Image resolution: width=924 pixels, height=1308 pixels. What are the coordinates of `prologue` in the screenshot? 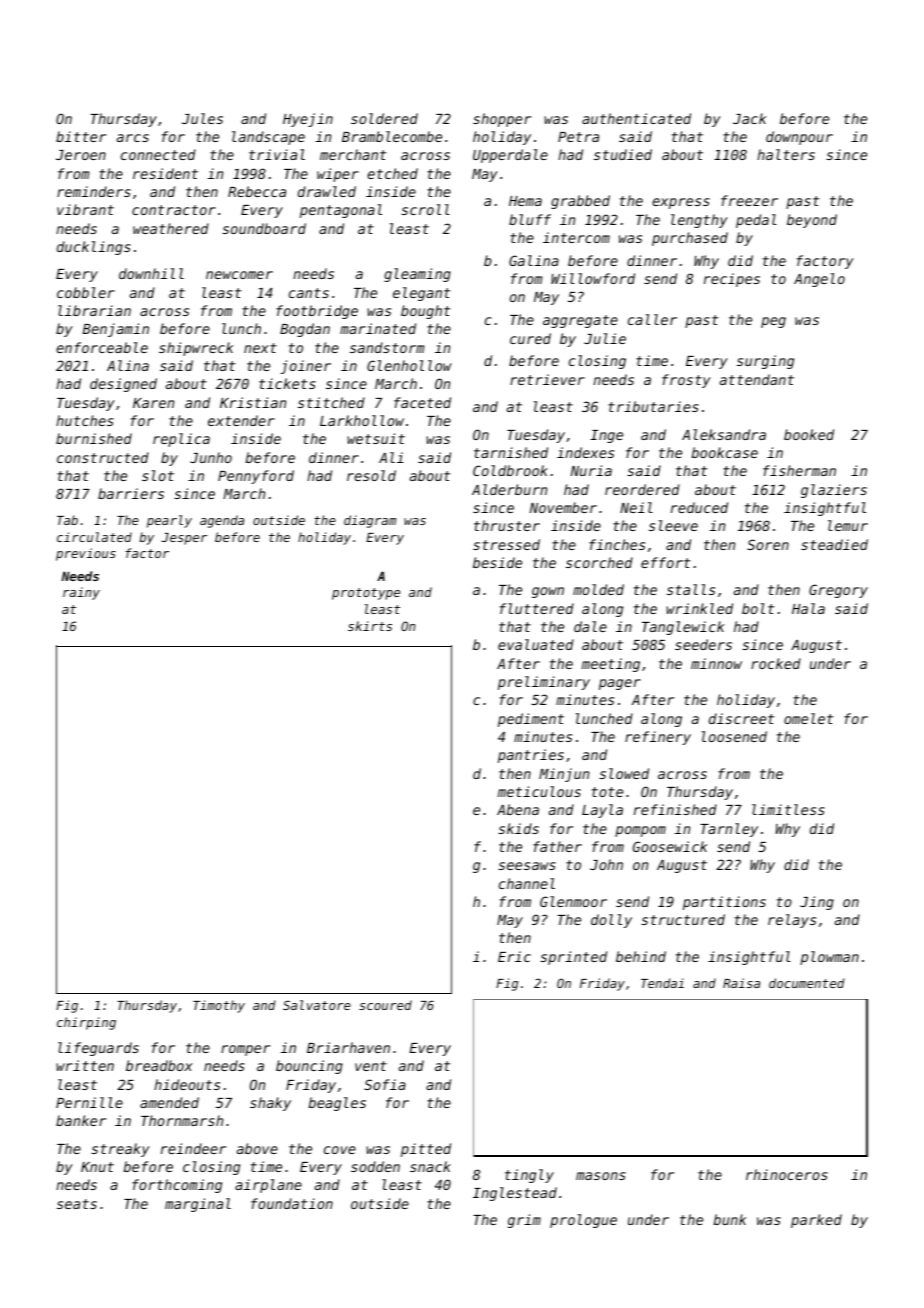 It's located at (583, 1221).
